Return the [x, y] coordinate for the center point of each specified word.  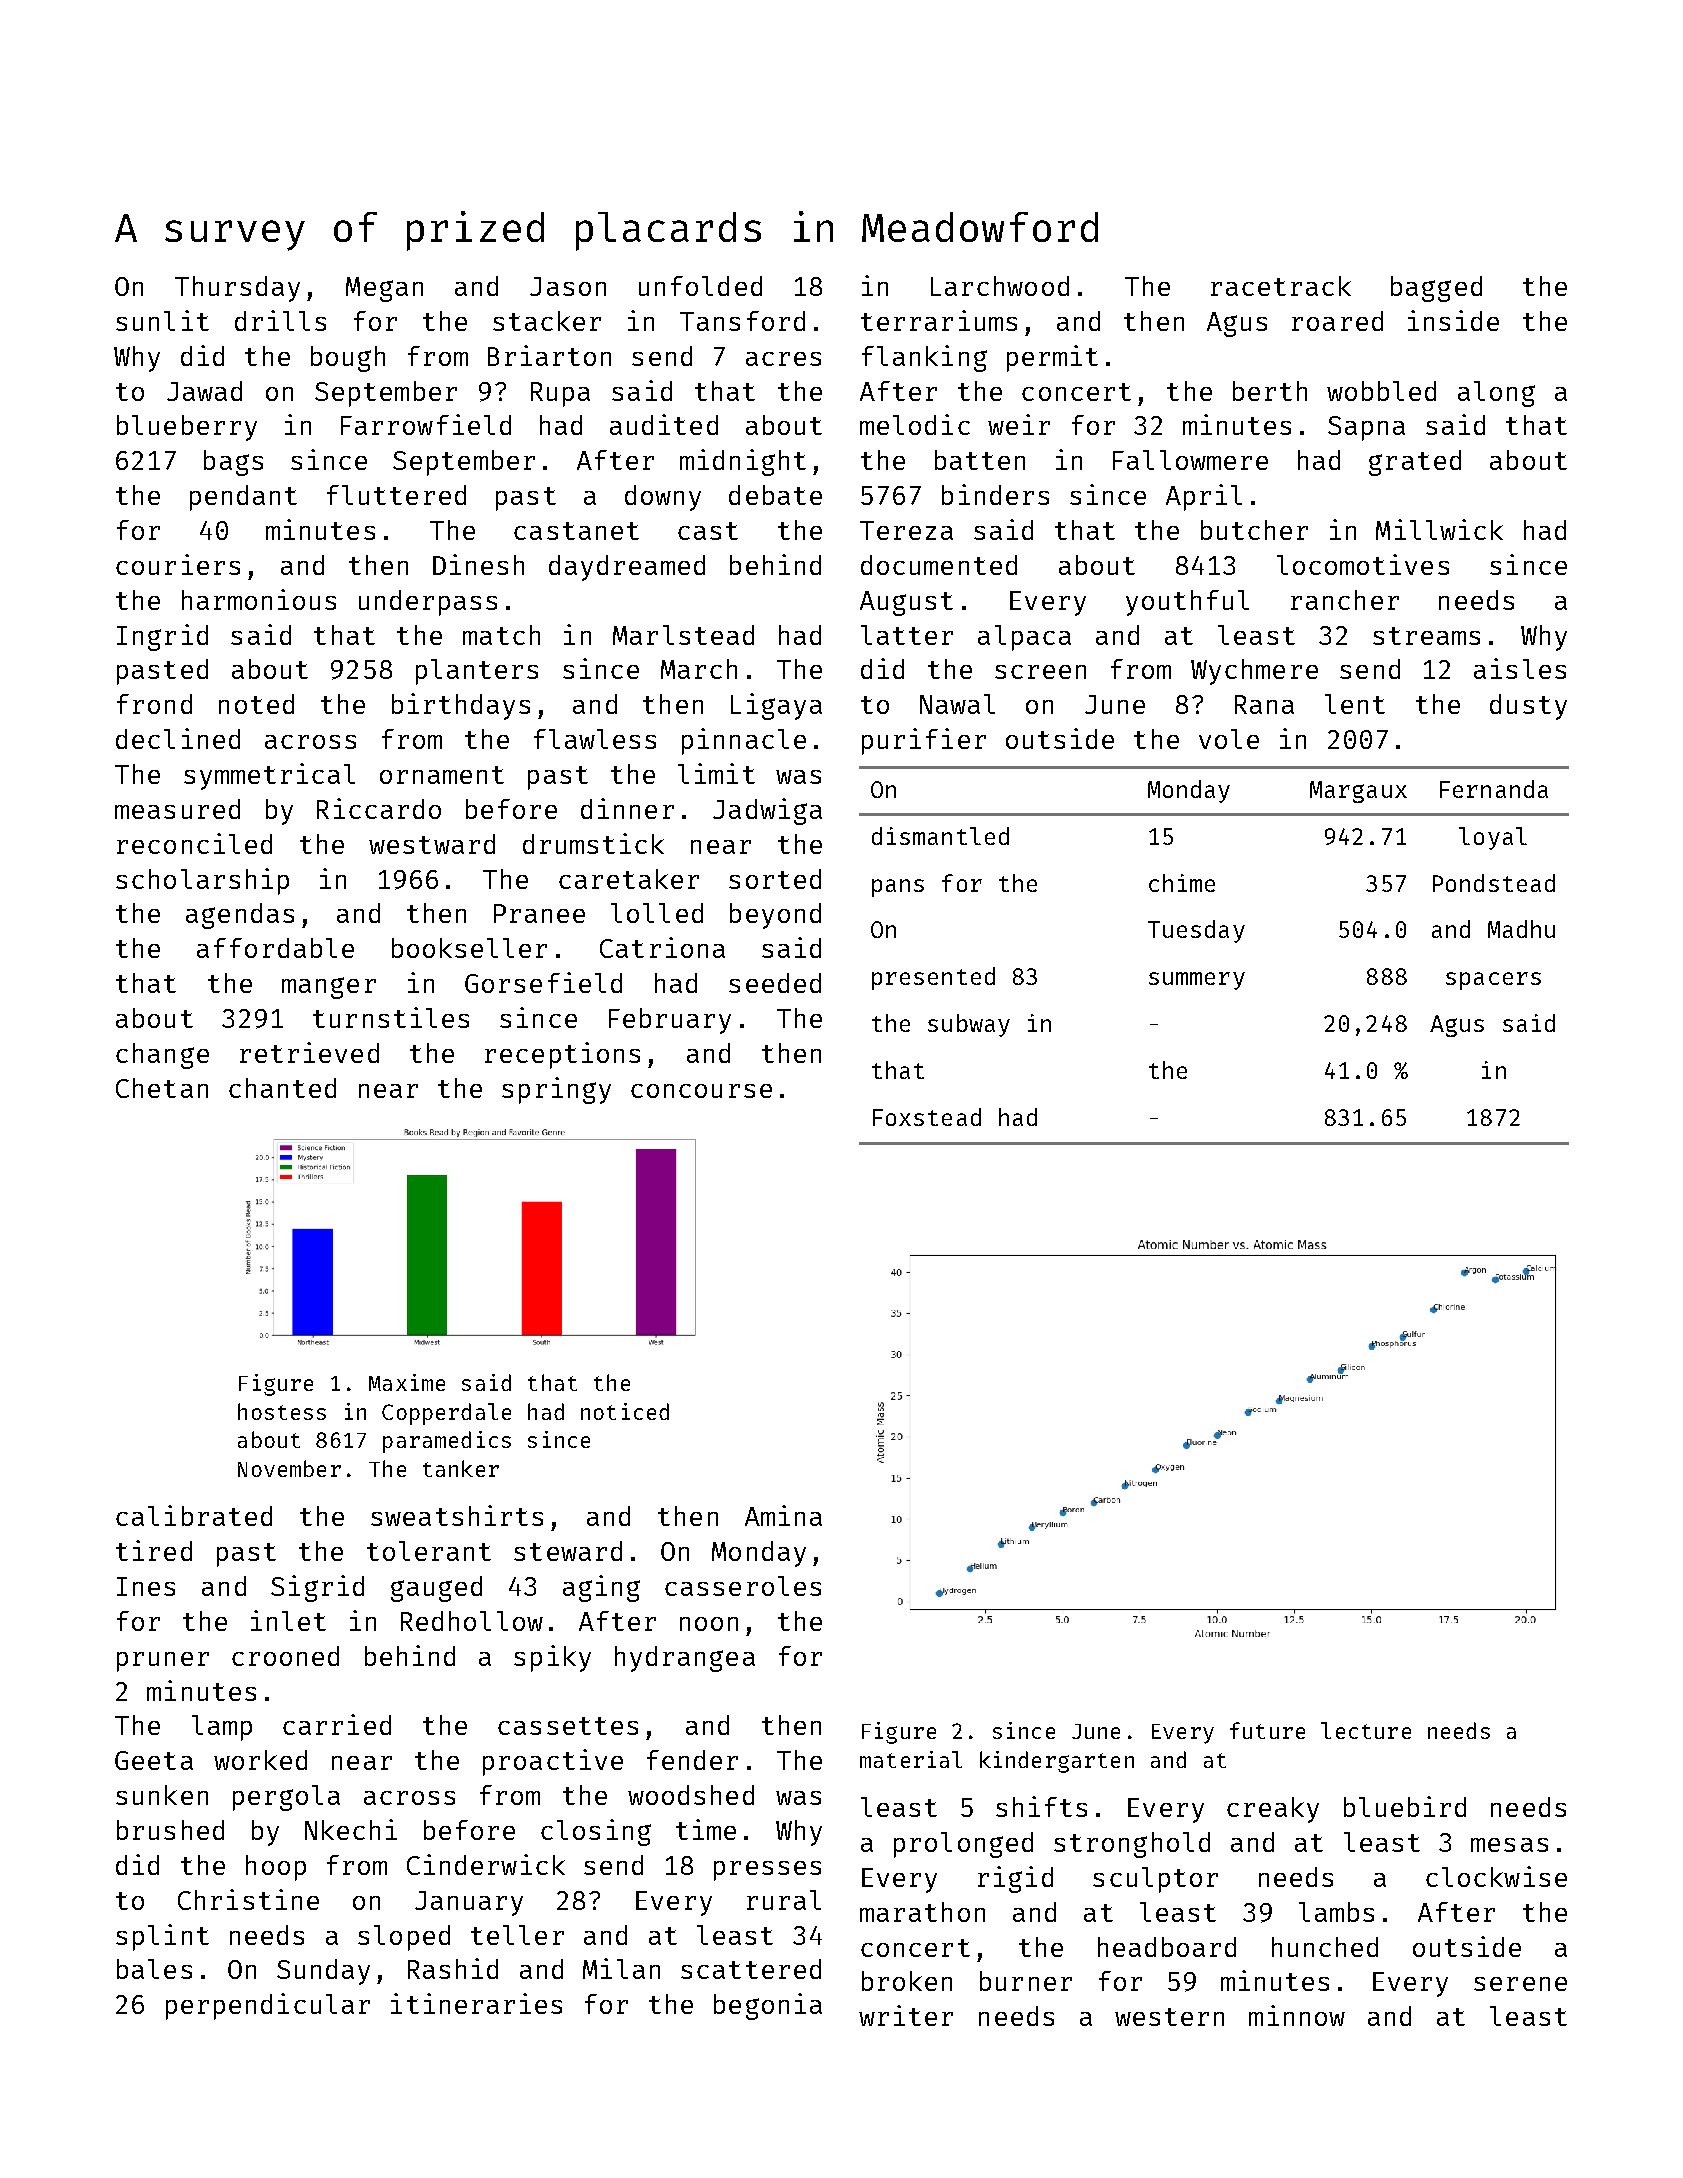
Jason [568, 286]
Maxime [407, 1382]
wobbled [1381, 391]
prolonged [963, 1845]
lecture [1366, 1730]
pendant [243, 498]
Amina [783, 1515]
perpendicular [268, 2006]
